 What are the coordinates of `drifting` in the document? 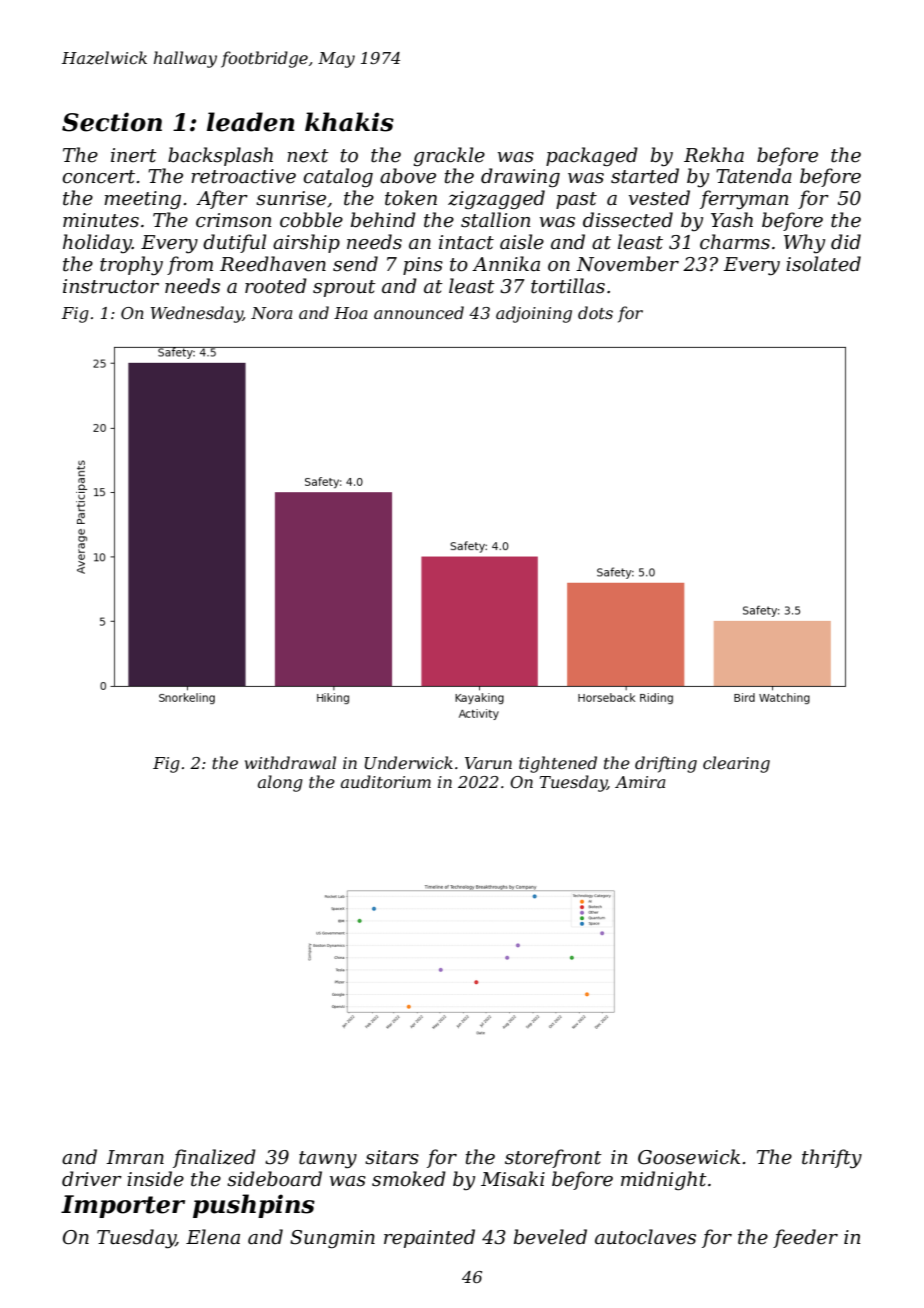 It's located at (666, 764).
